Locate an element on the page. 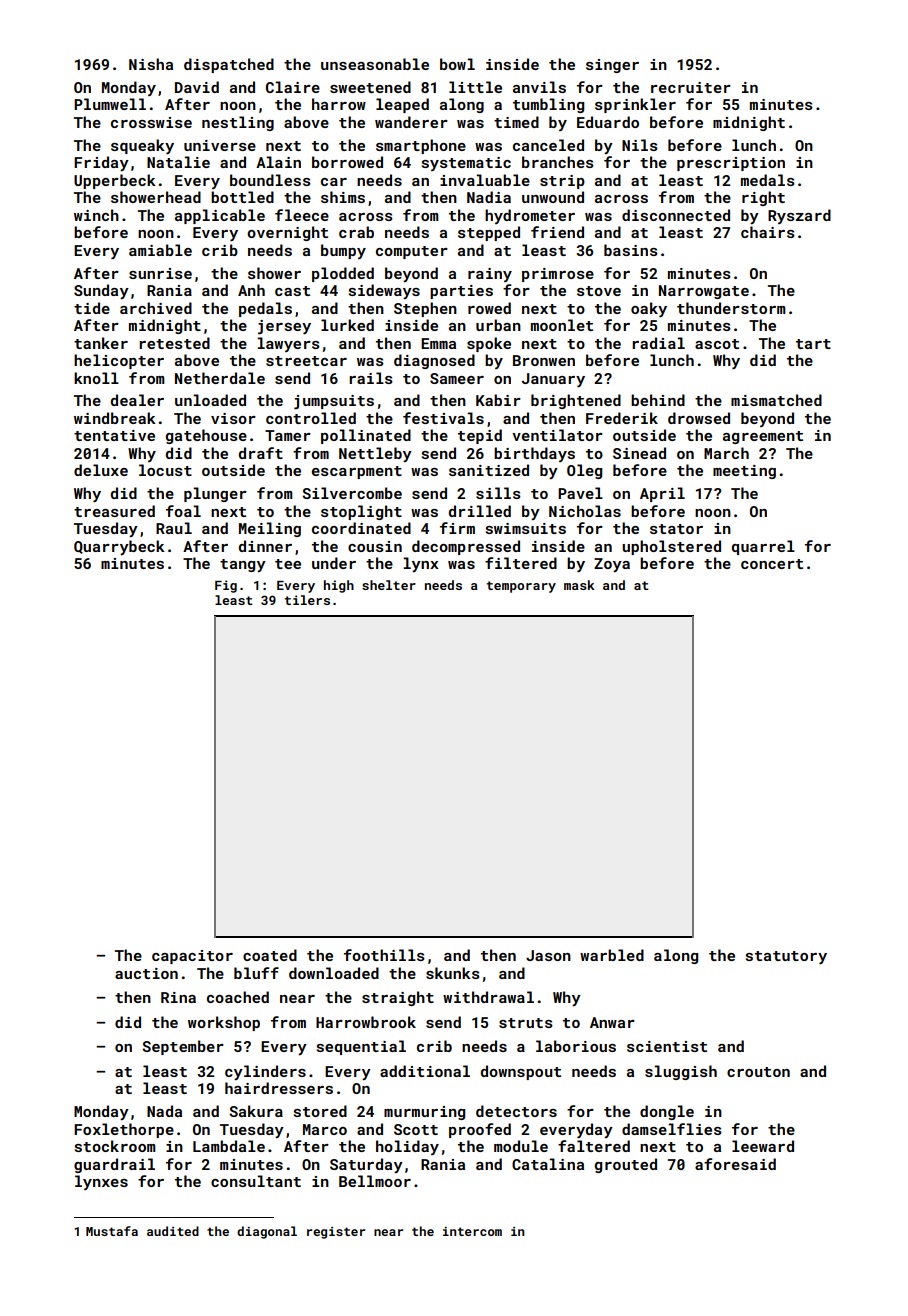 The width and height of the document is (908, 1316). Saturday is located at coordinates (366, 1165).
